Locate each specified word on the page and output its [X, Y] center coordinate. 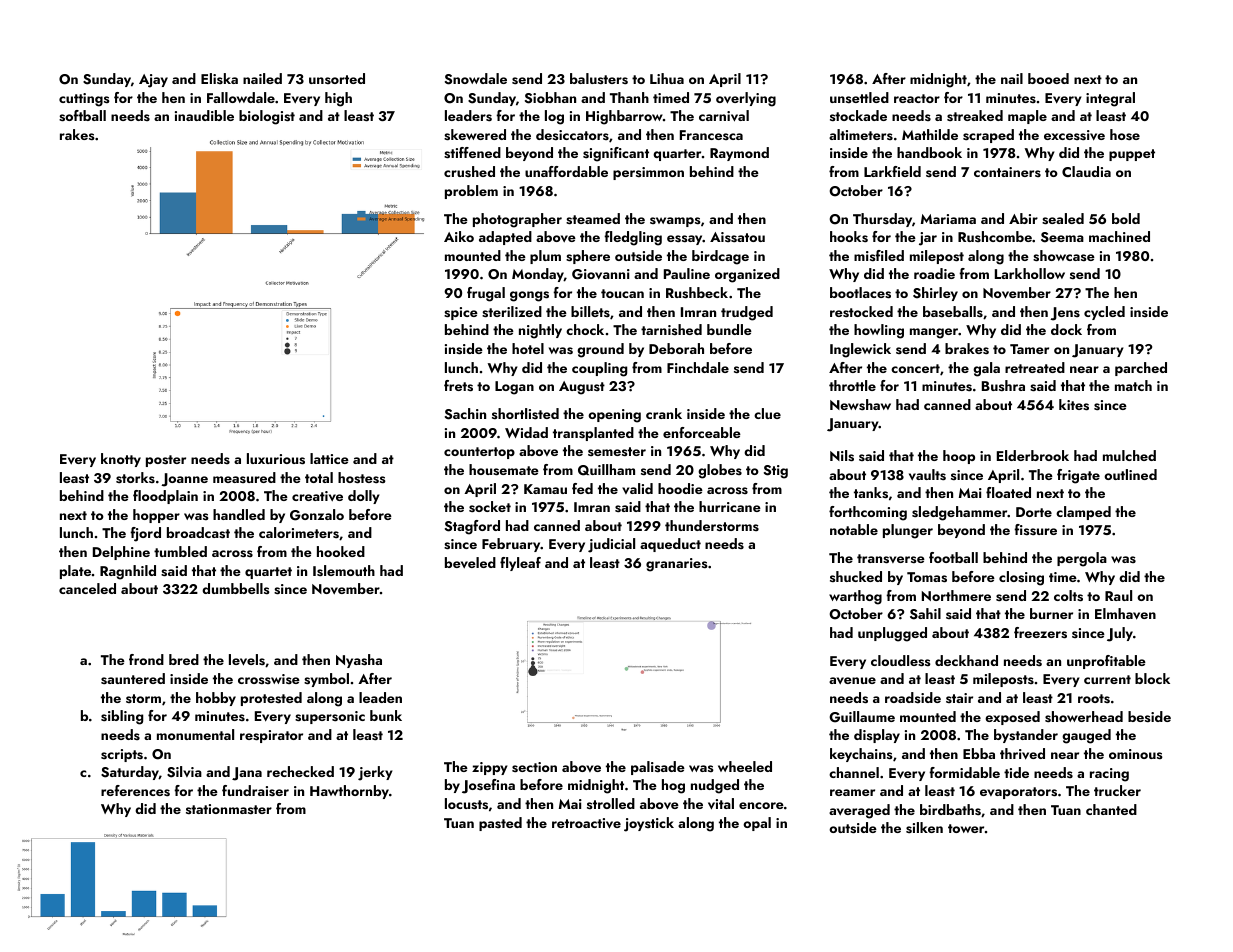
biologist [267, 117]
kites [1074, 405]
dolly [364, 497]
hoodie [680, 488]
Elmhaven [1125, 614]
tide [1016, 772]
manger [934, 333]
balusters [599, 79]
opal [757, 824]
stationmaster [229, 809]
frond [146, 659]
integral [1110, 99]
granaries [677, 565]
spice [461, 313]
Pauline [687, 273]
